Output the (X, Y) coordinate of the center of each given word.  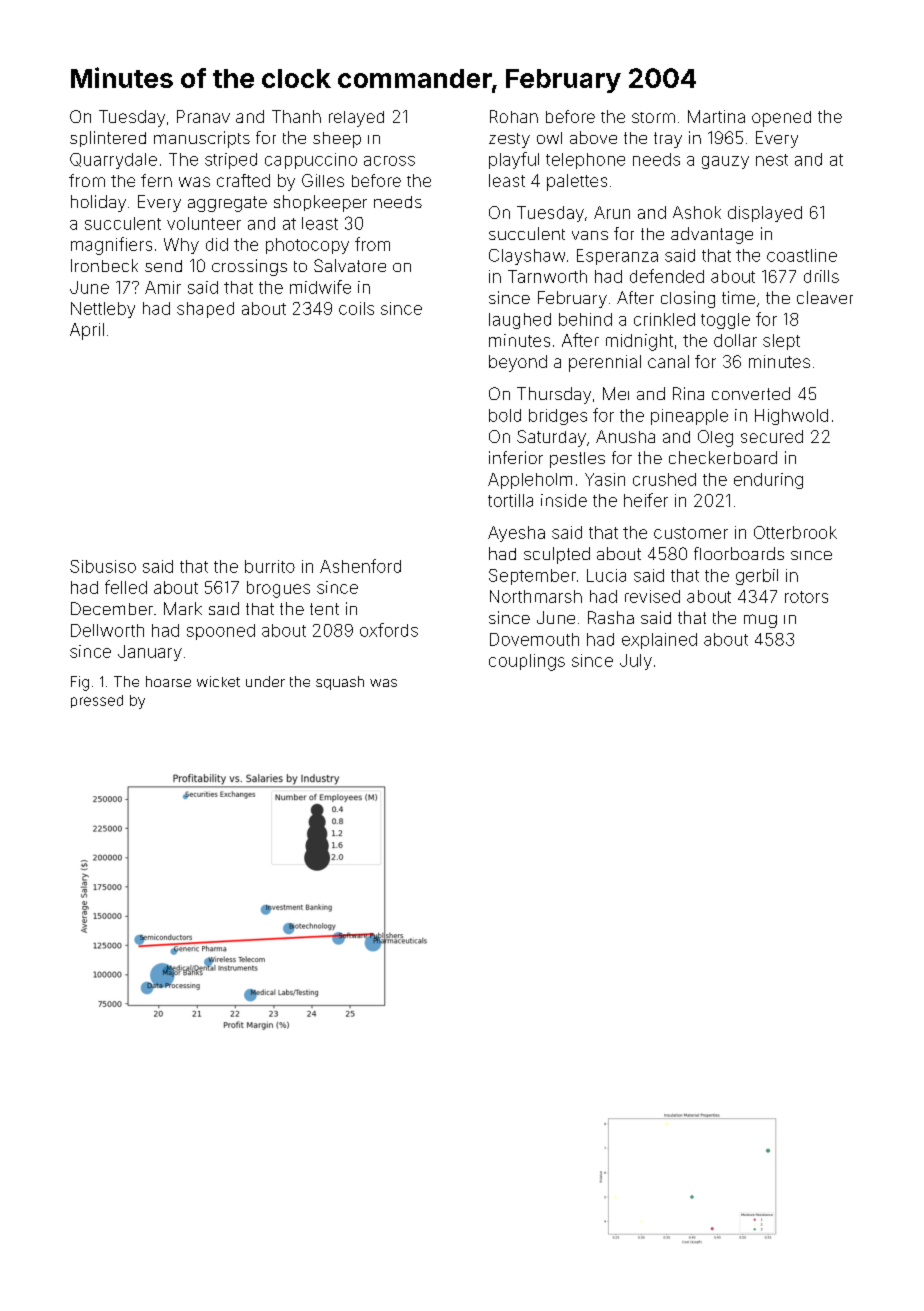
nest (772, 160)
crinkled (664, 319)
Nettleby (103, 310)
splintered (108, 139)
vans (590, 235)
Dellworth (107, 630)
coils (356, 308)
